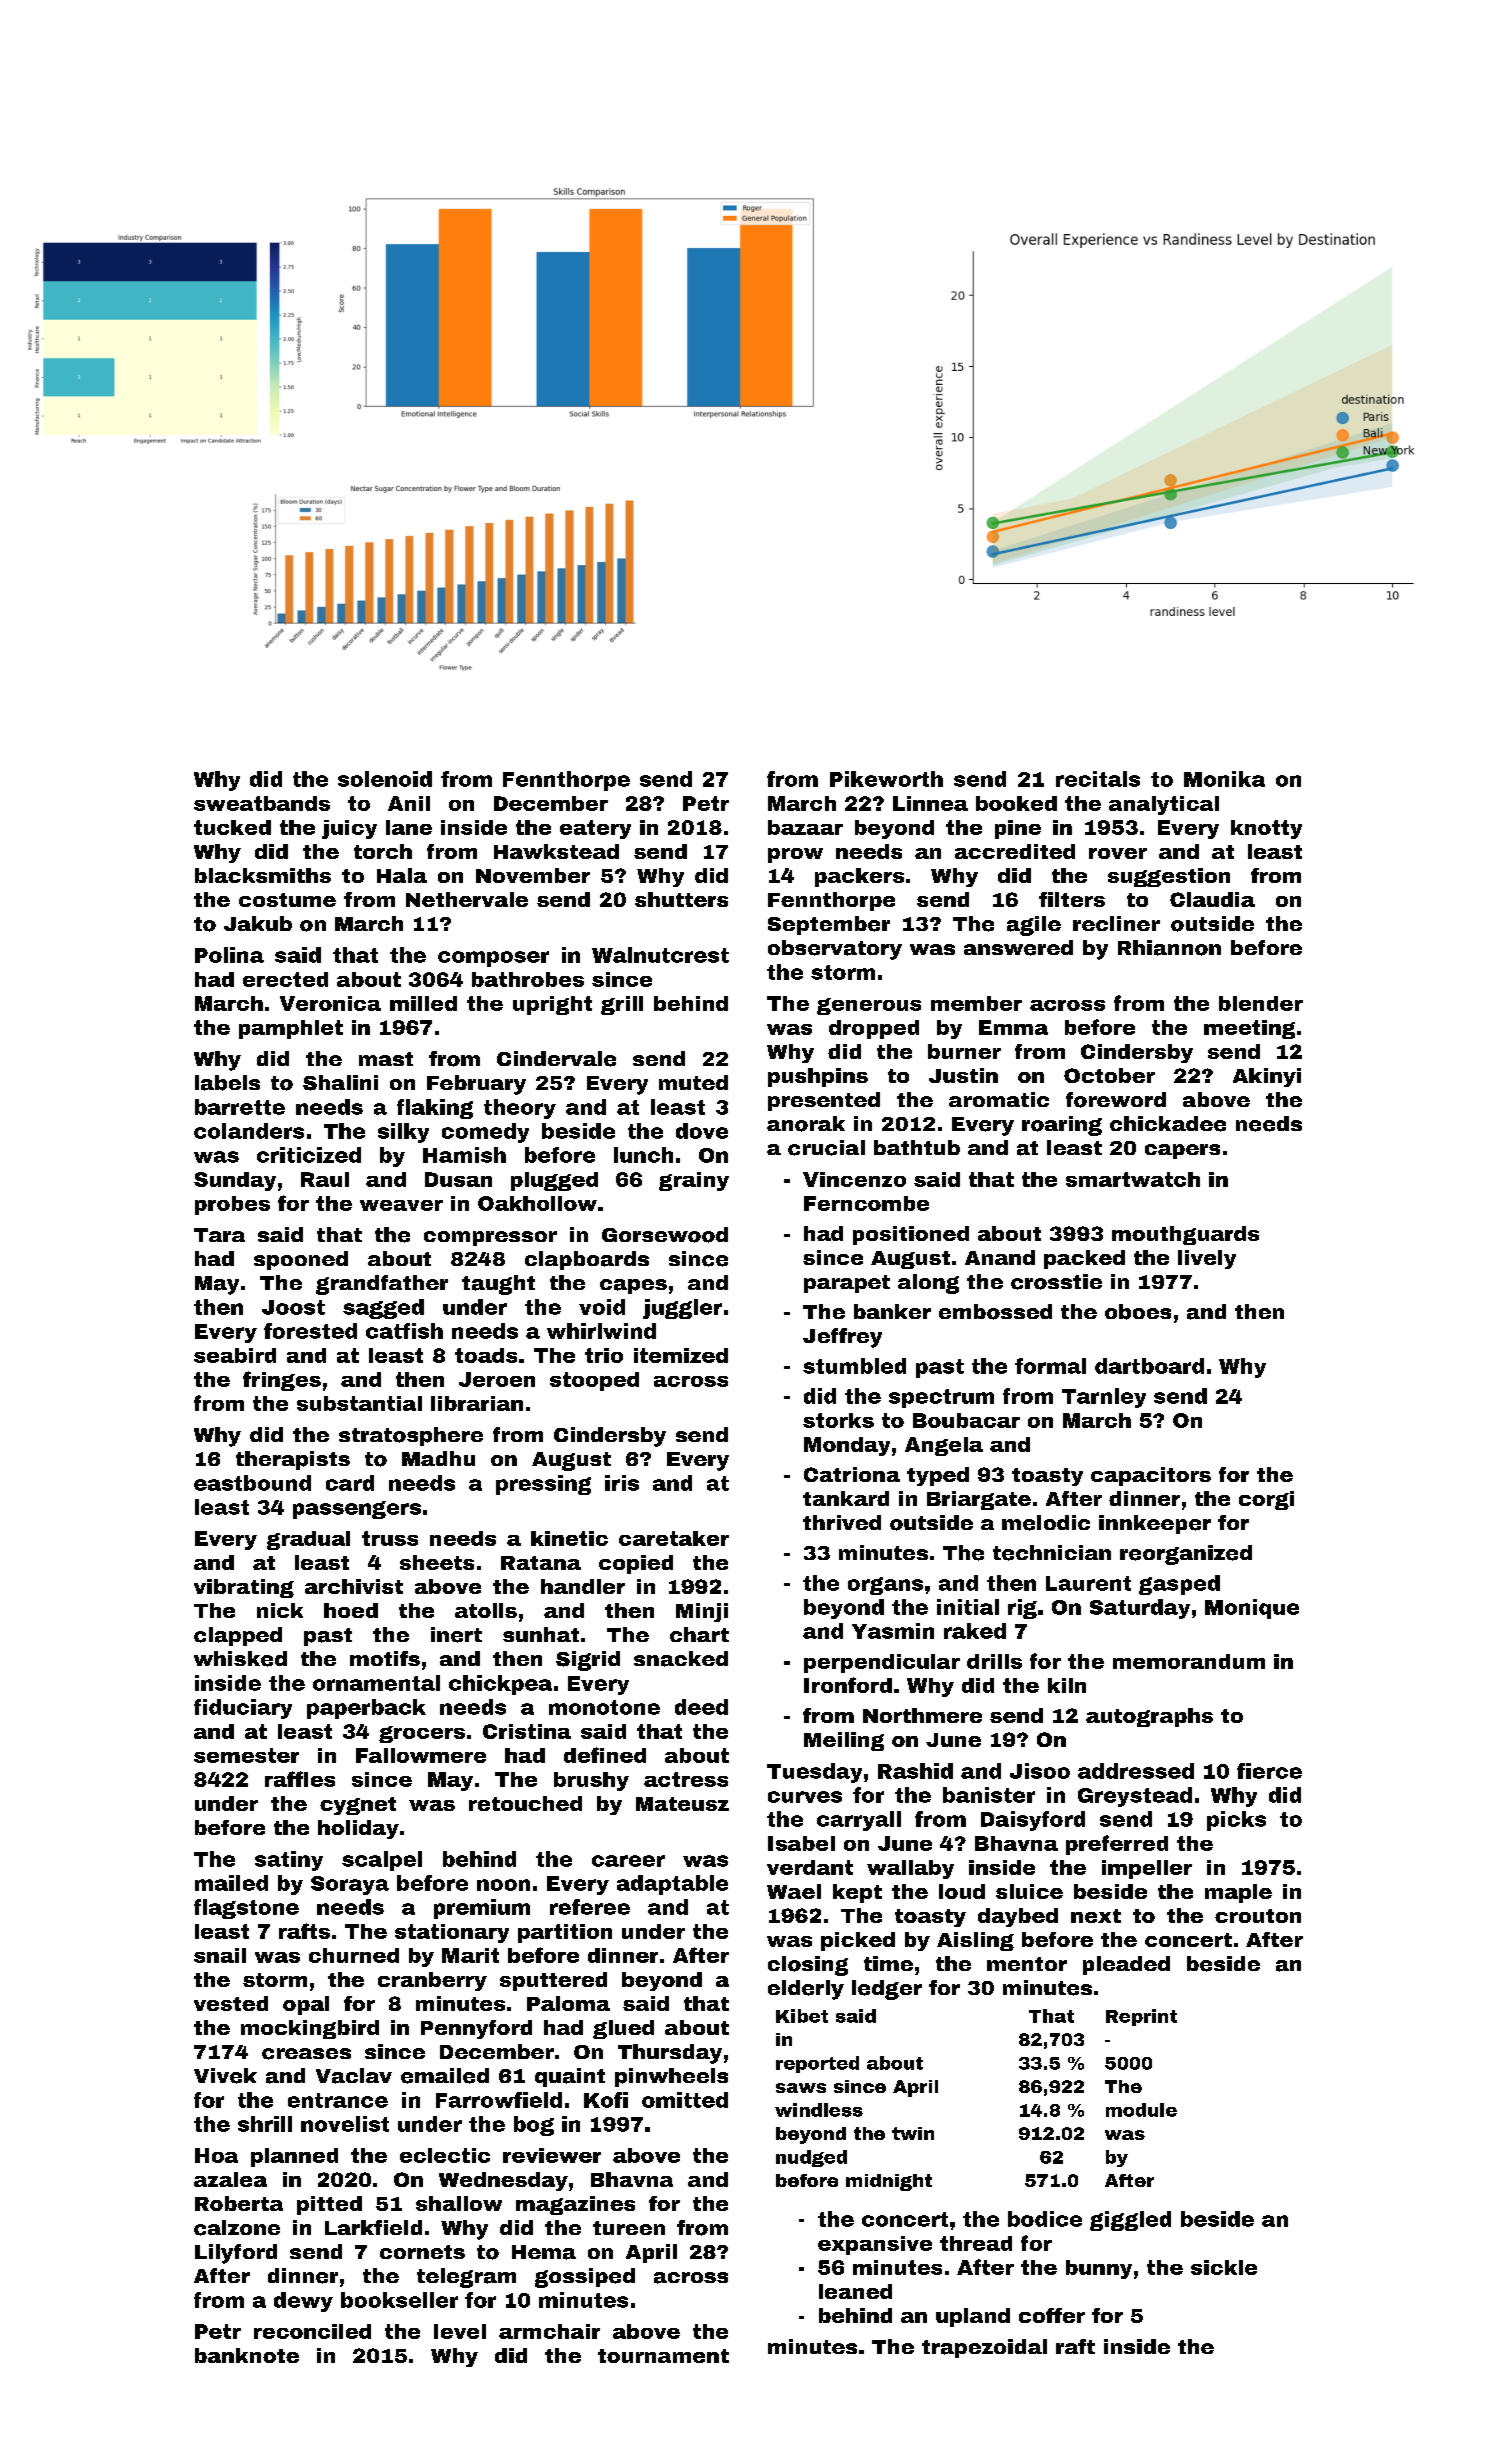 The image size is (1496, 2464). I want to click on Ferncombe, so click(866, 1203).
